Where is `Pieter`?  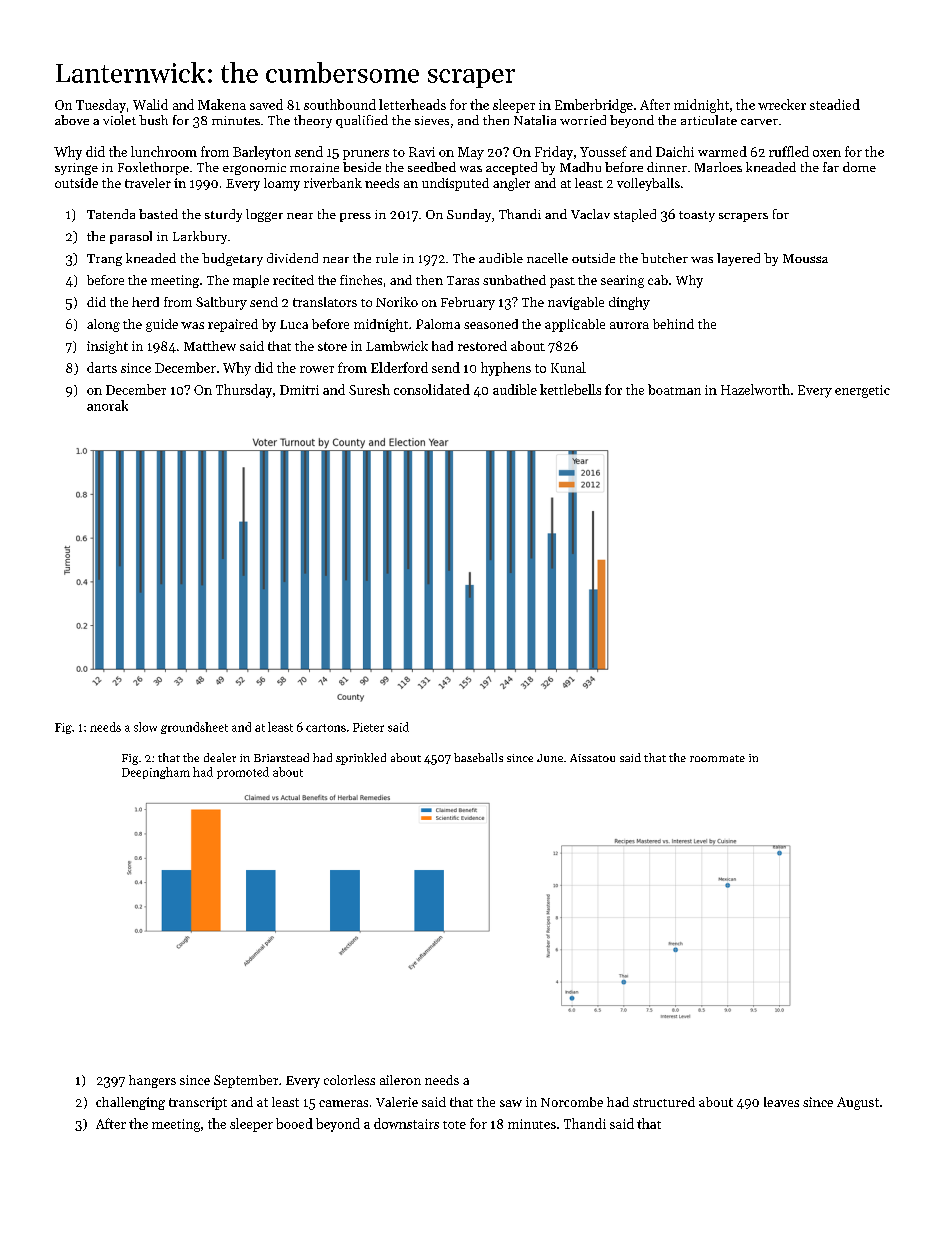 Pieter is located at coordinates (368, 727).
